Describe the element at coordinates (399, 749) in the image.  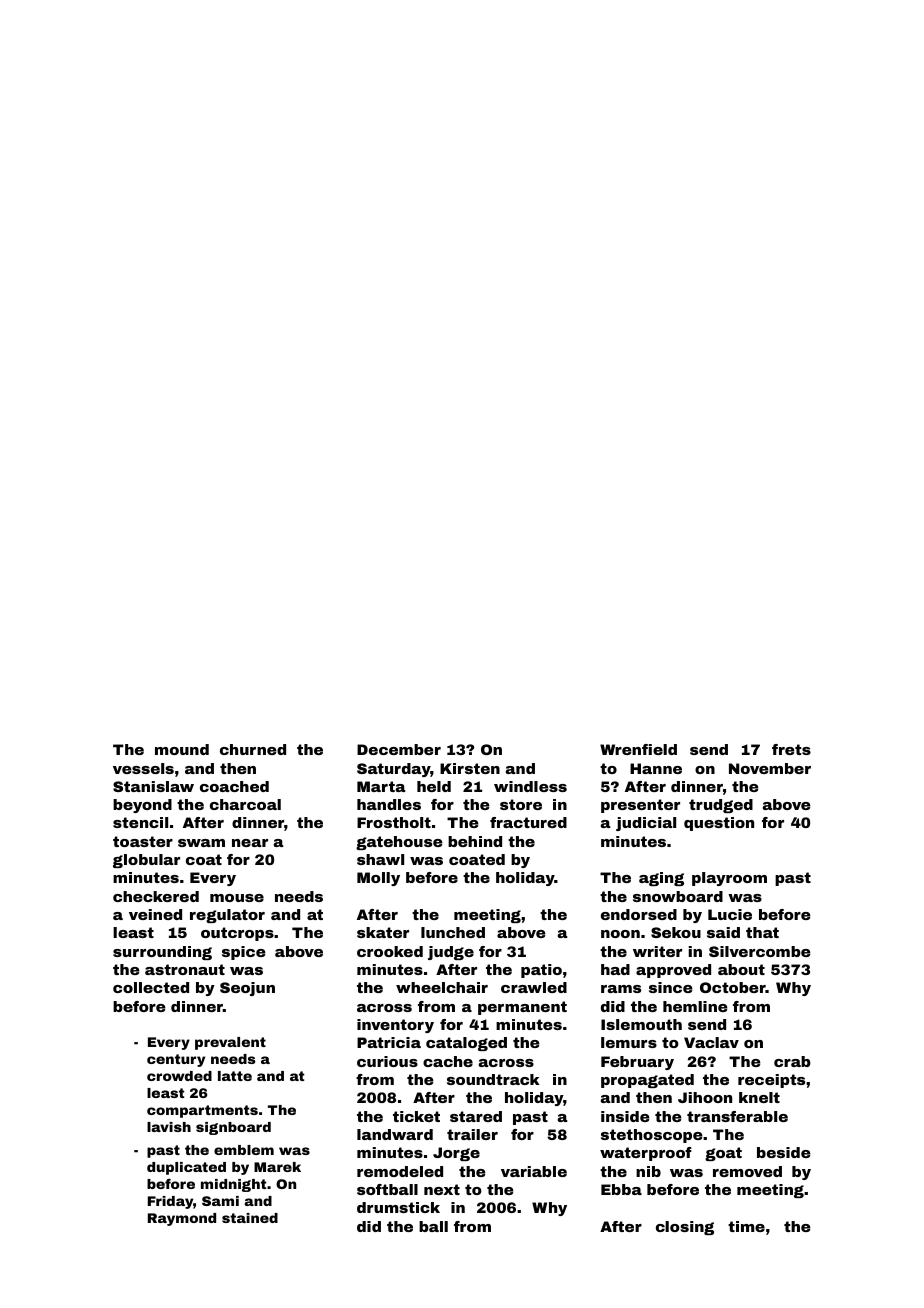
I see `December` at that location.
